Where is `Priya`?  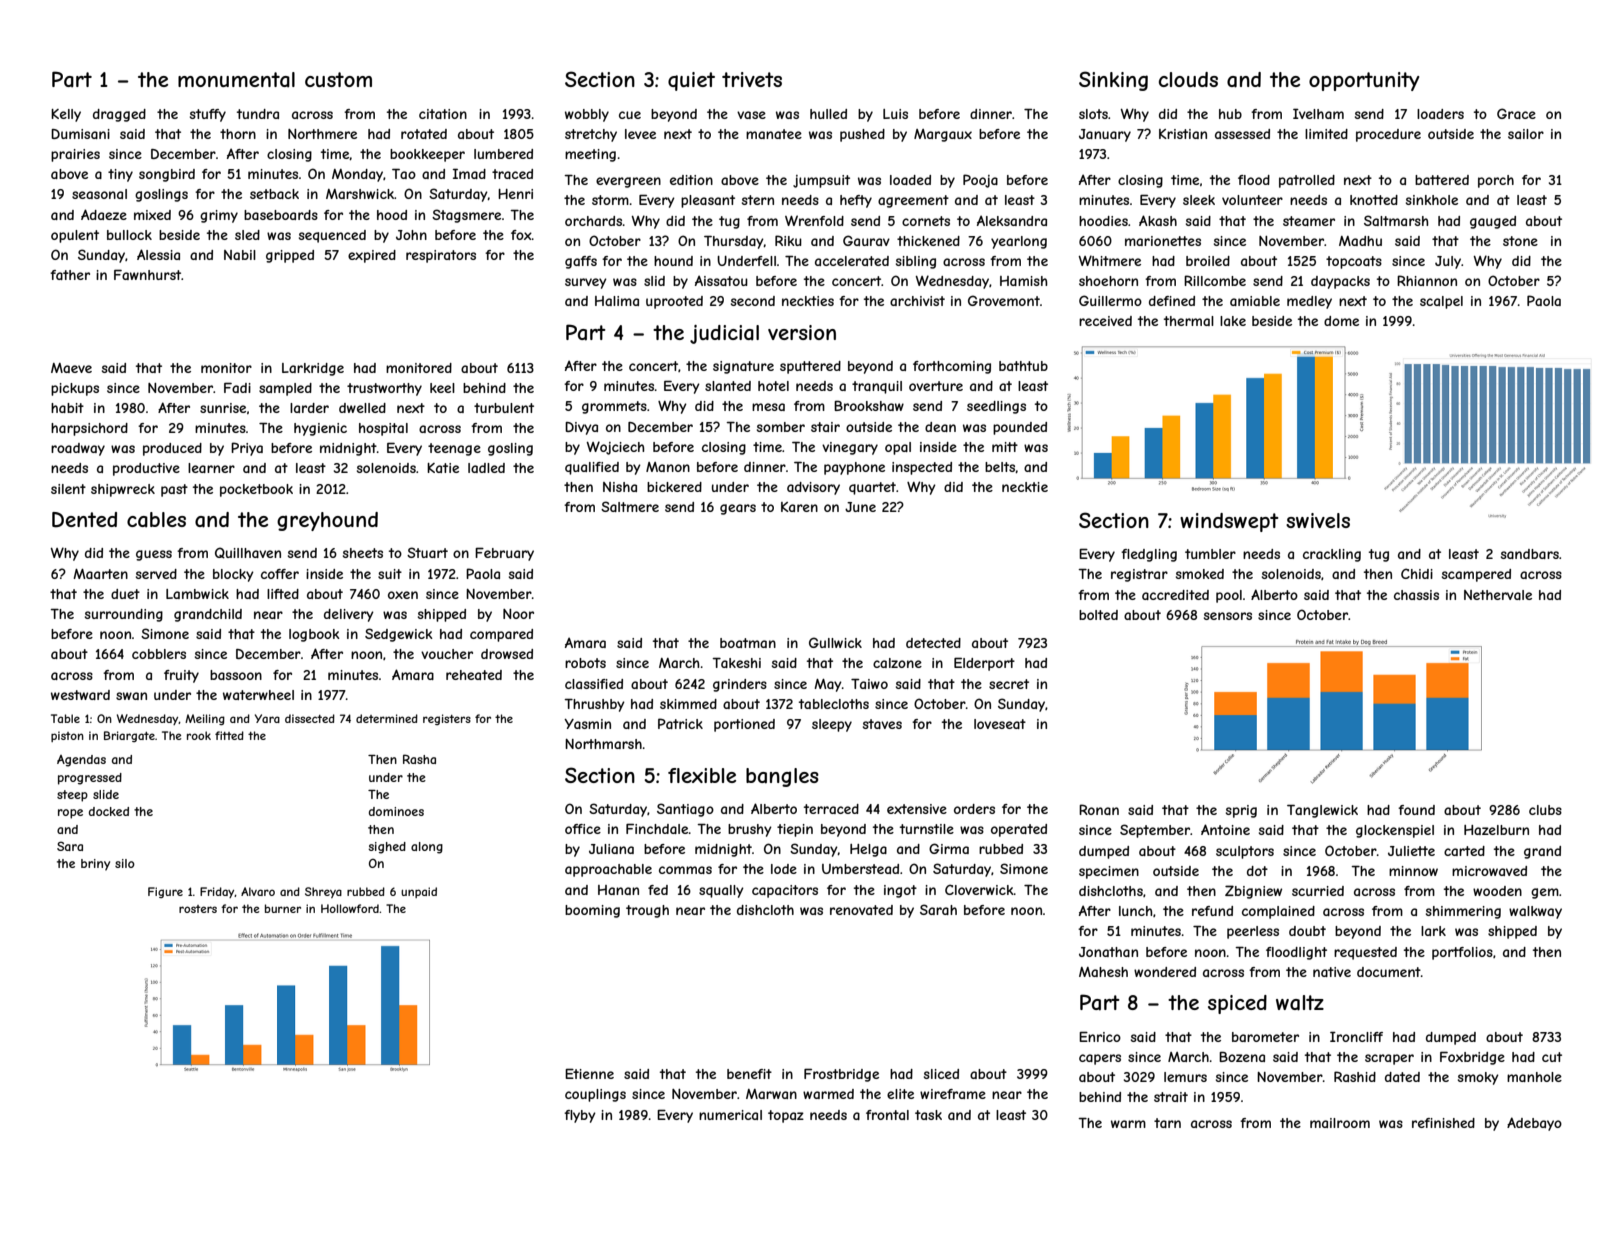 Priya is located at coordinates (247, 449).
